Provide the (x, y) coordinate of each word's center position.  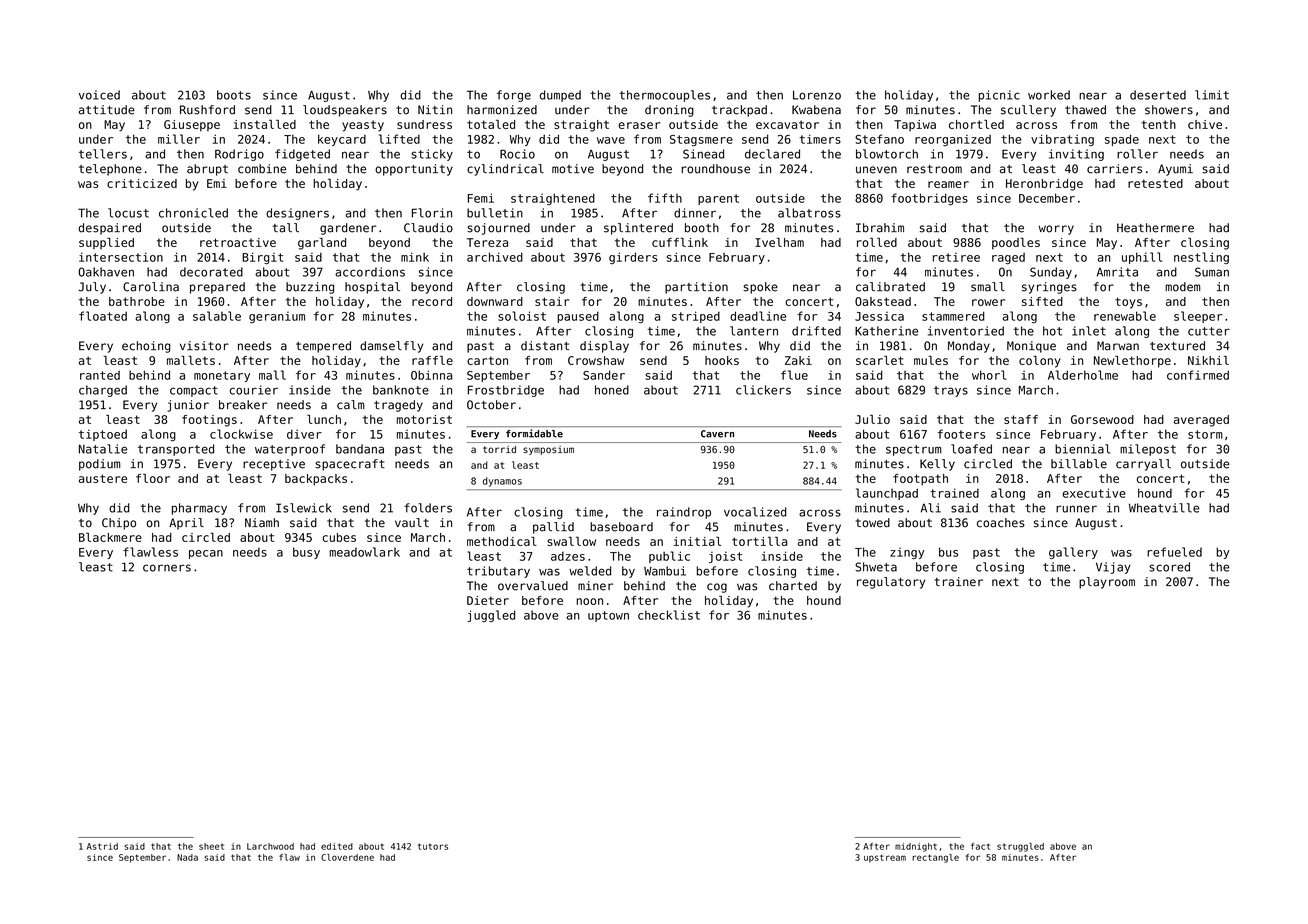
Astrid (102, 846)
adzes (568, 556)
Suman (1212, 272)
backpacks (316, 480)
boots (234, 95)
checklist (669, 615)
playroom (1107, 583)
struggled (1020, 847)
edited (337, 846)
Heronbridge (1044, 185)
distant (545, 346)
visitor (204, 346)
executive (1094, 493)
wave (611, 140)
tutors (433, 846)
